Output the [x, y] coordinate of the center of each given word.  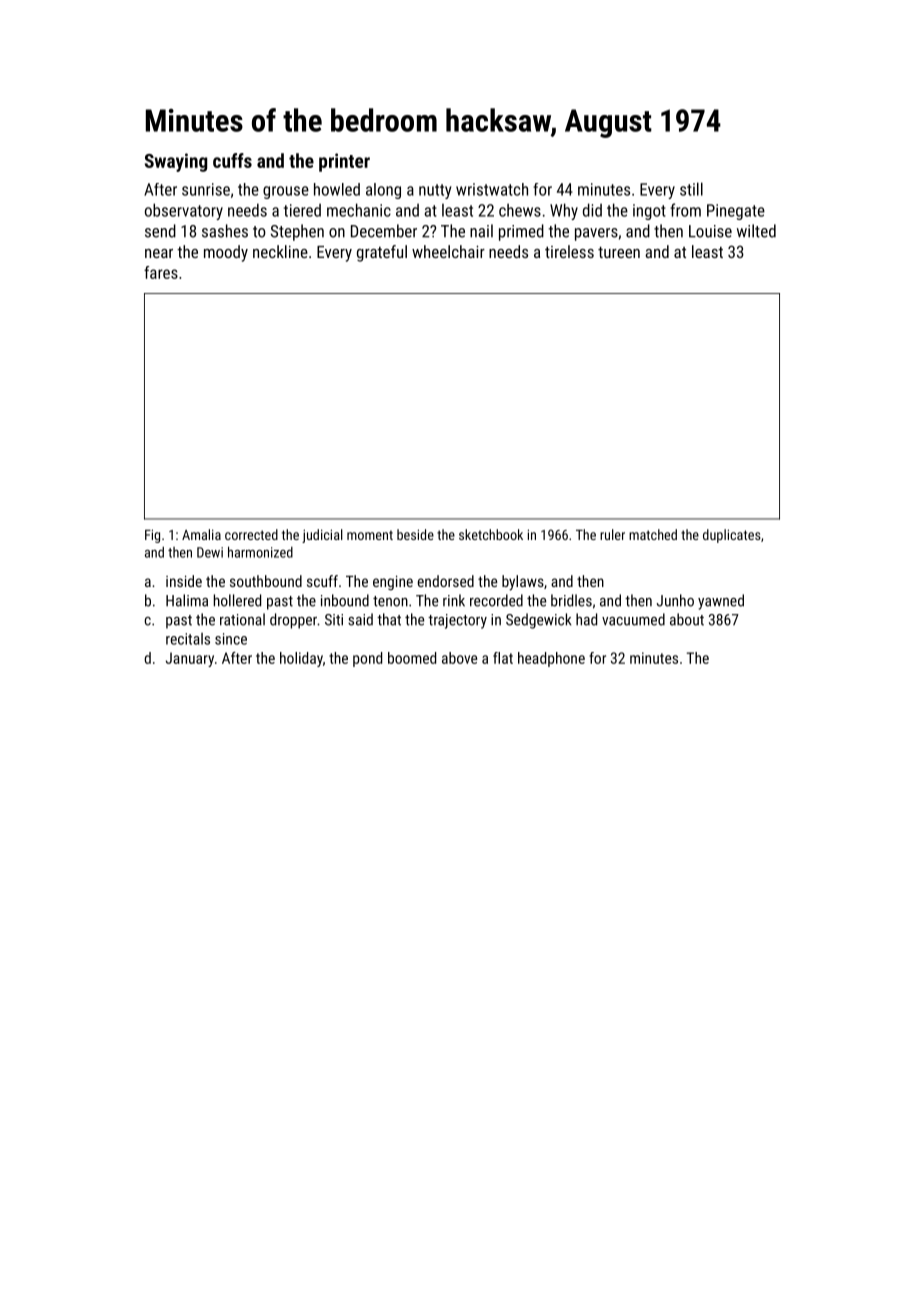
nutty [435, 191]
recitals [188, 639]
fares [161, 272]
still [691, 189]
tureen [619, 252]
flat [503, 658]
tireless [569, 251]
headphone [551, 659]
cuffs [232, 160]
